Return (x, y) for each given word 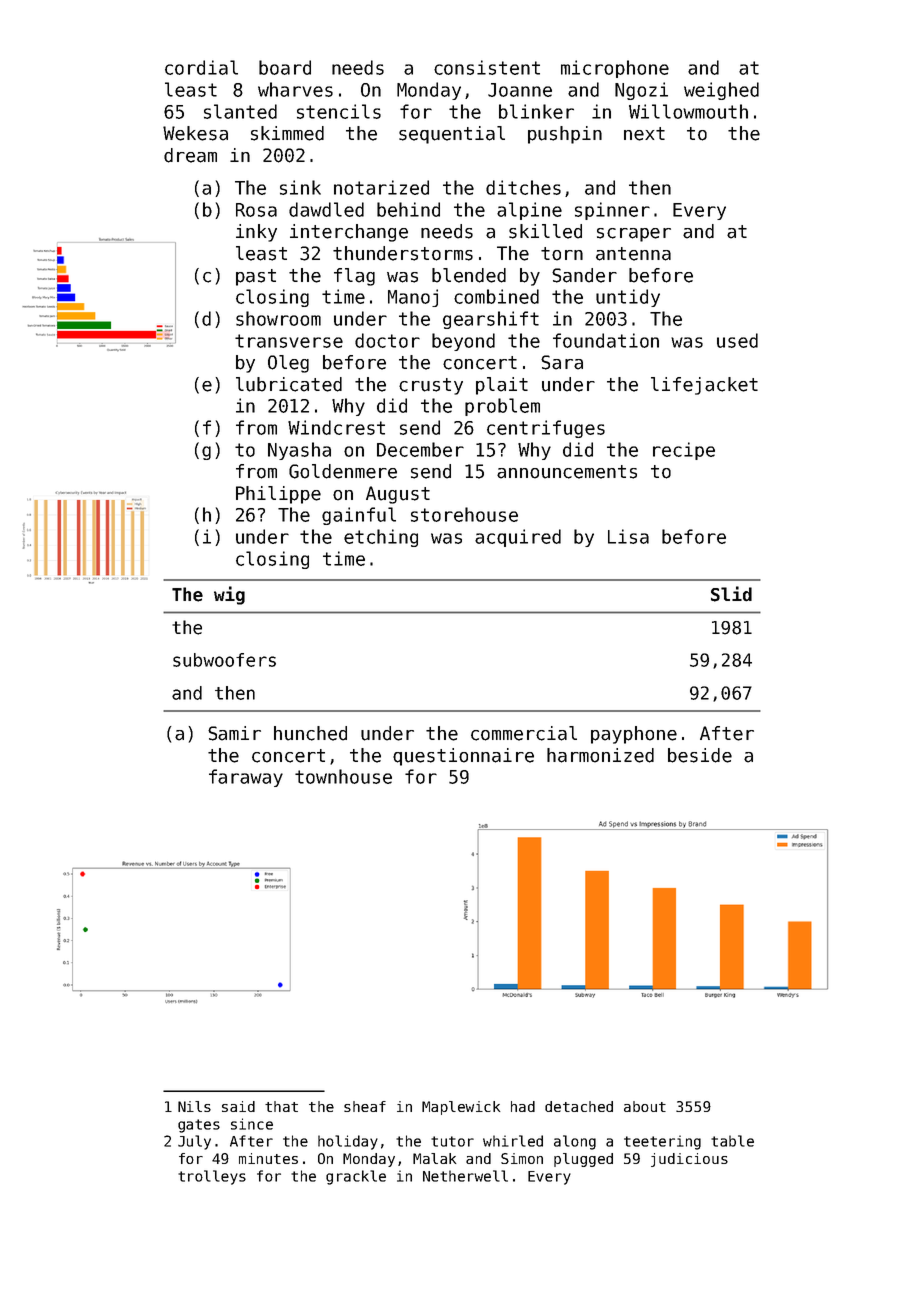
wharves (295, 89)
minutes (268, 1158)
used (737, 340)
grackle (356, 1177)
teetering (662, 1142)
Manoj (413, 298)
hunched (310, 733)
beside (700, 755)
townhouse (343, 776)
